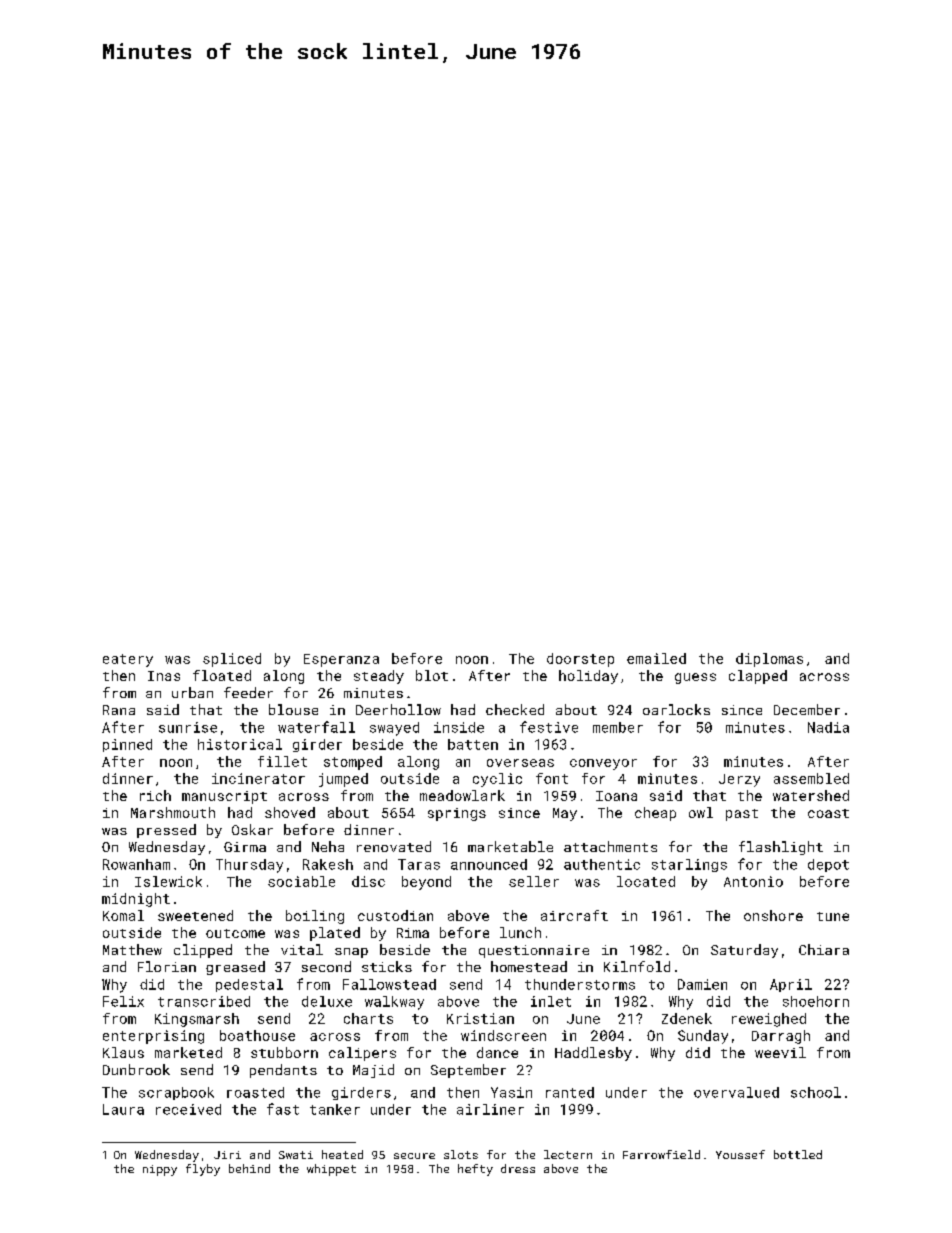 The height and width of the document is (1233, 952). I want to click on Islewick, so click(168, 881).
